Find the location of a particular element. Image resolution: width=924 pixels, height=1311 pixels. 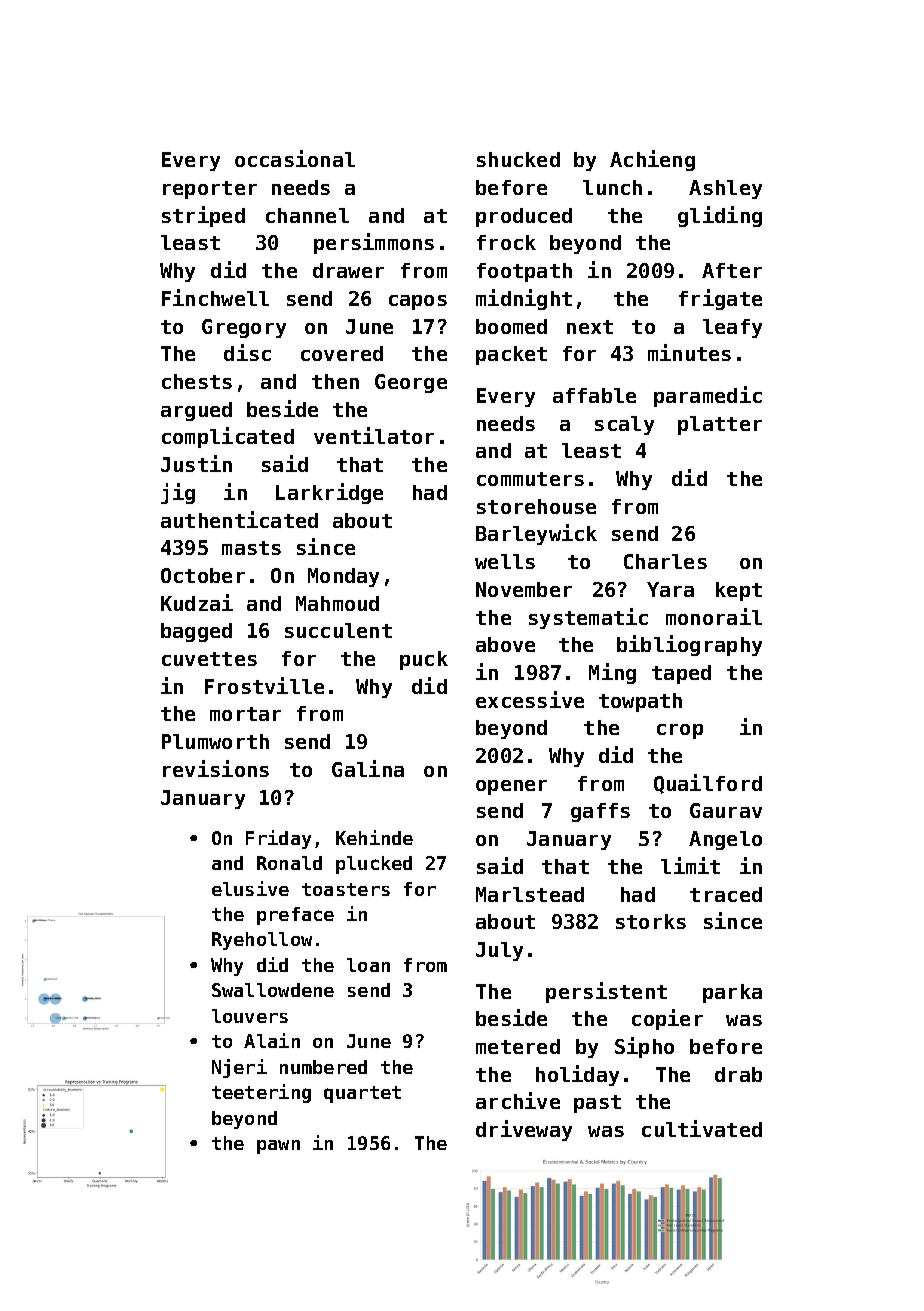

packet is located at coordinates (511, 355).
